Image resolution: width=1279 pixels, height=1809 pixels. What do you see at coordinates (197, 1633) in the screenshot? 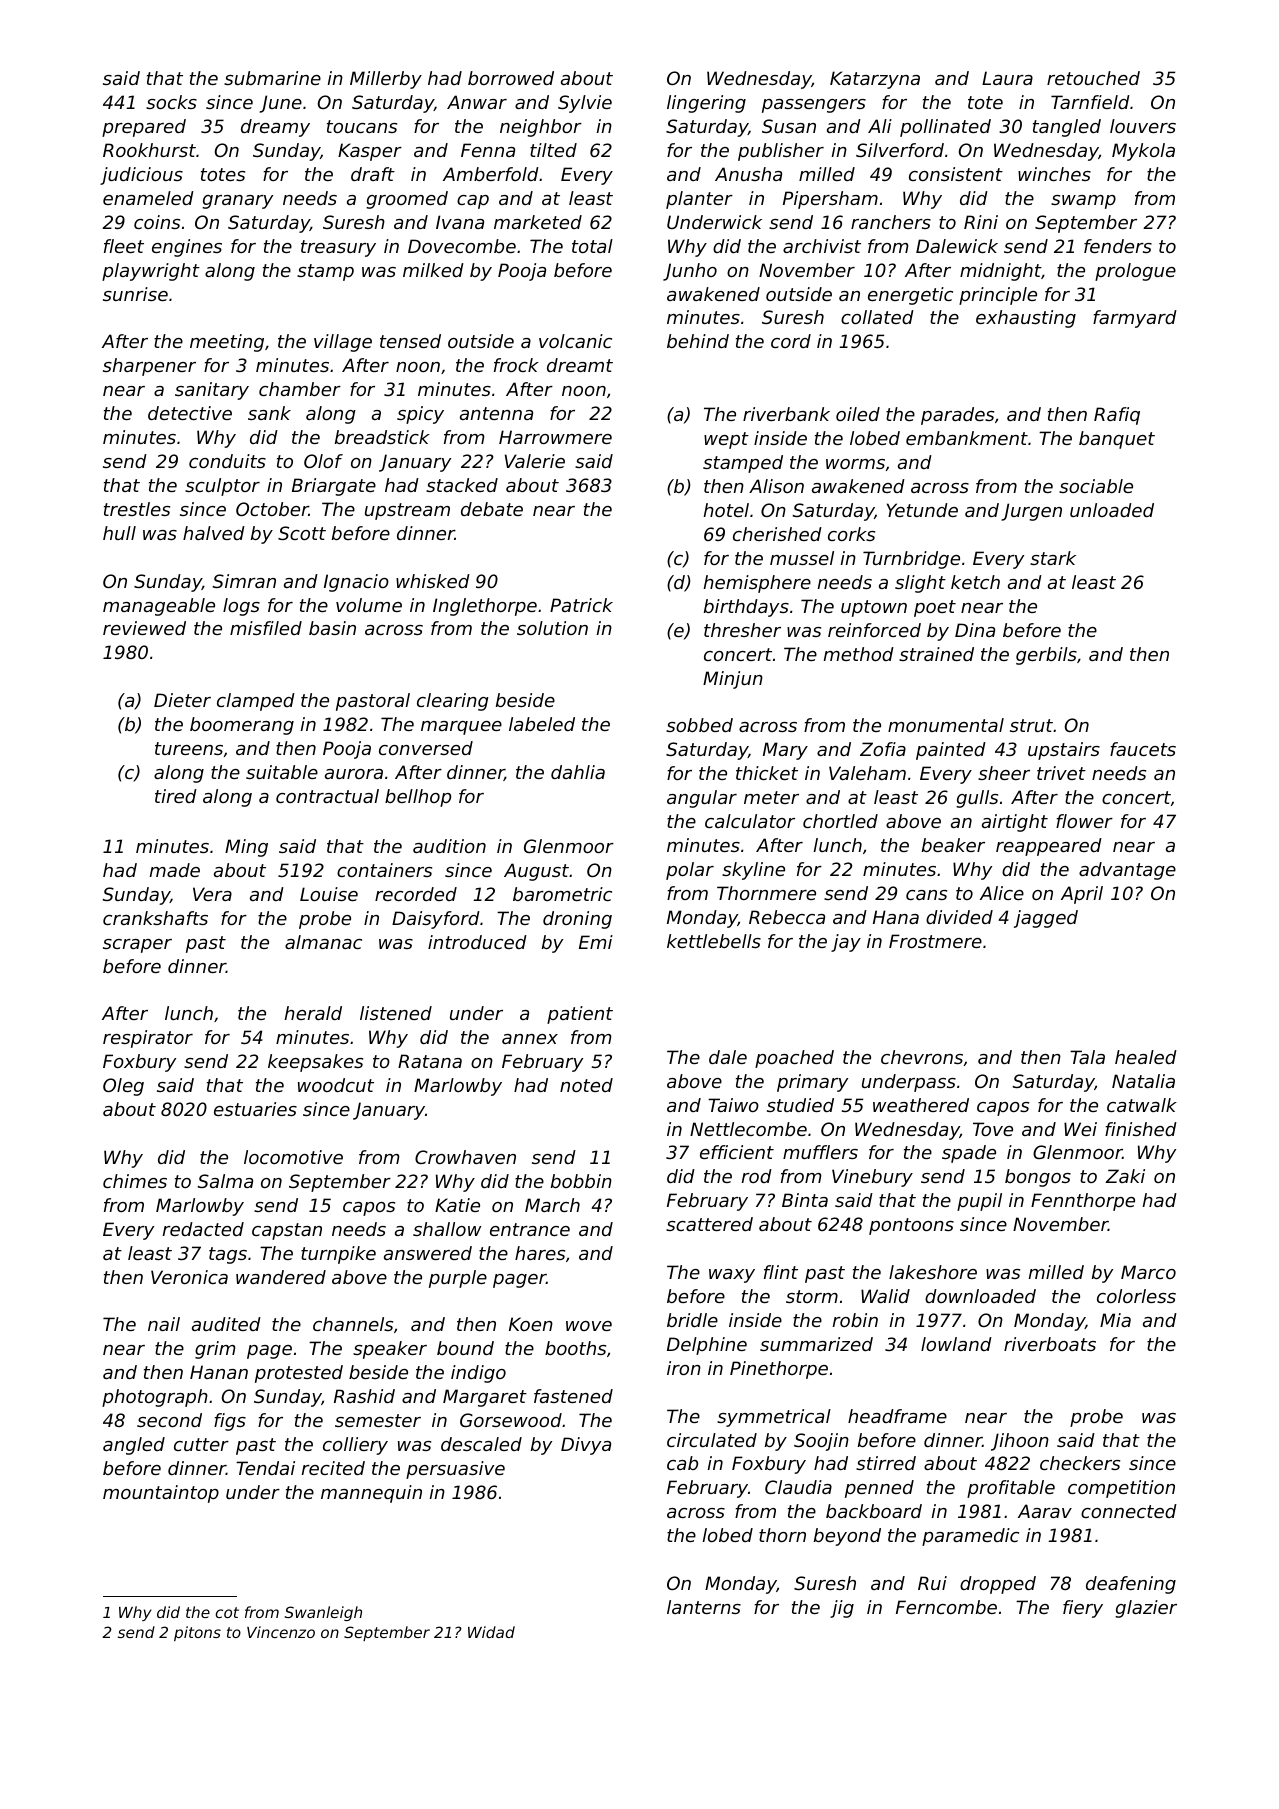
I see `pitons` at bounding box center [197, 1633].
